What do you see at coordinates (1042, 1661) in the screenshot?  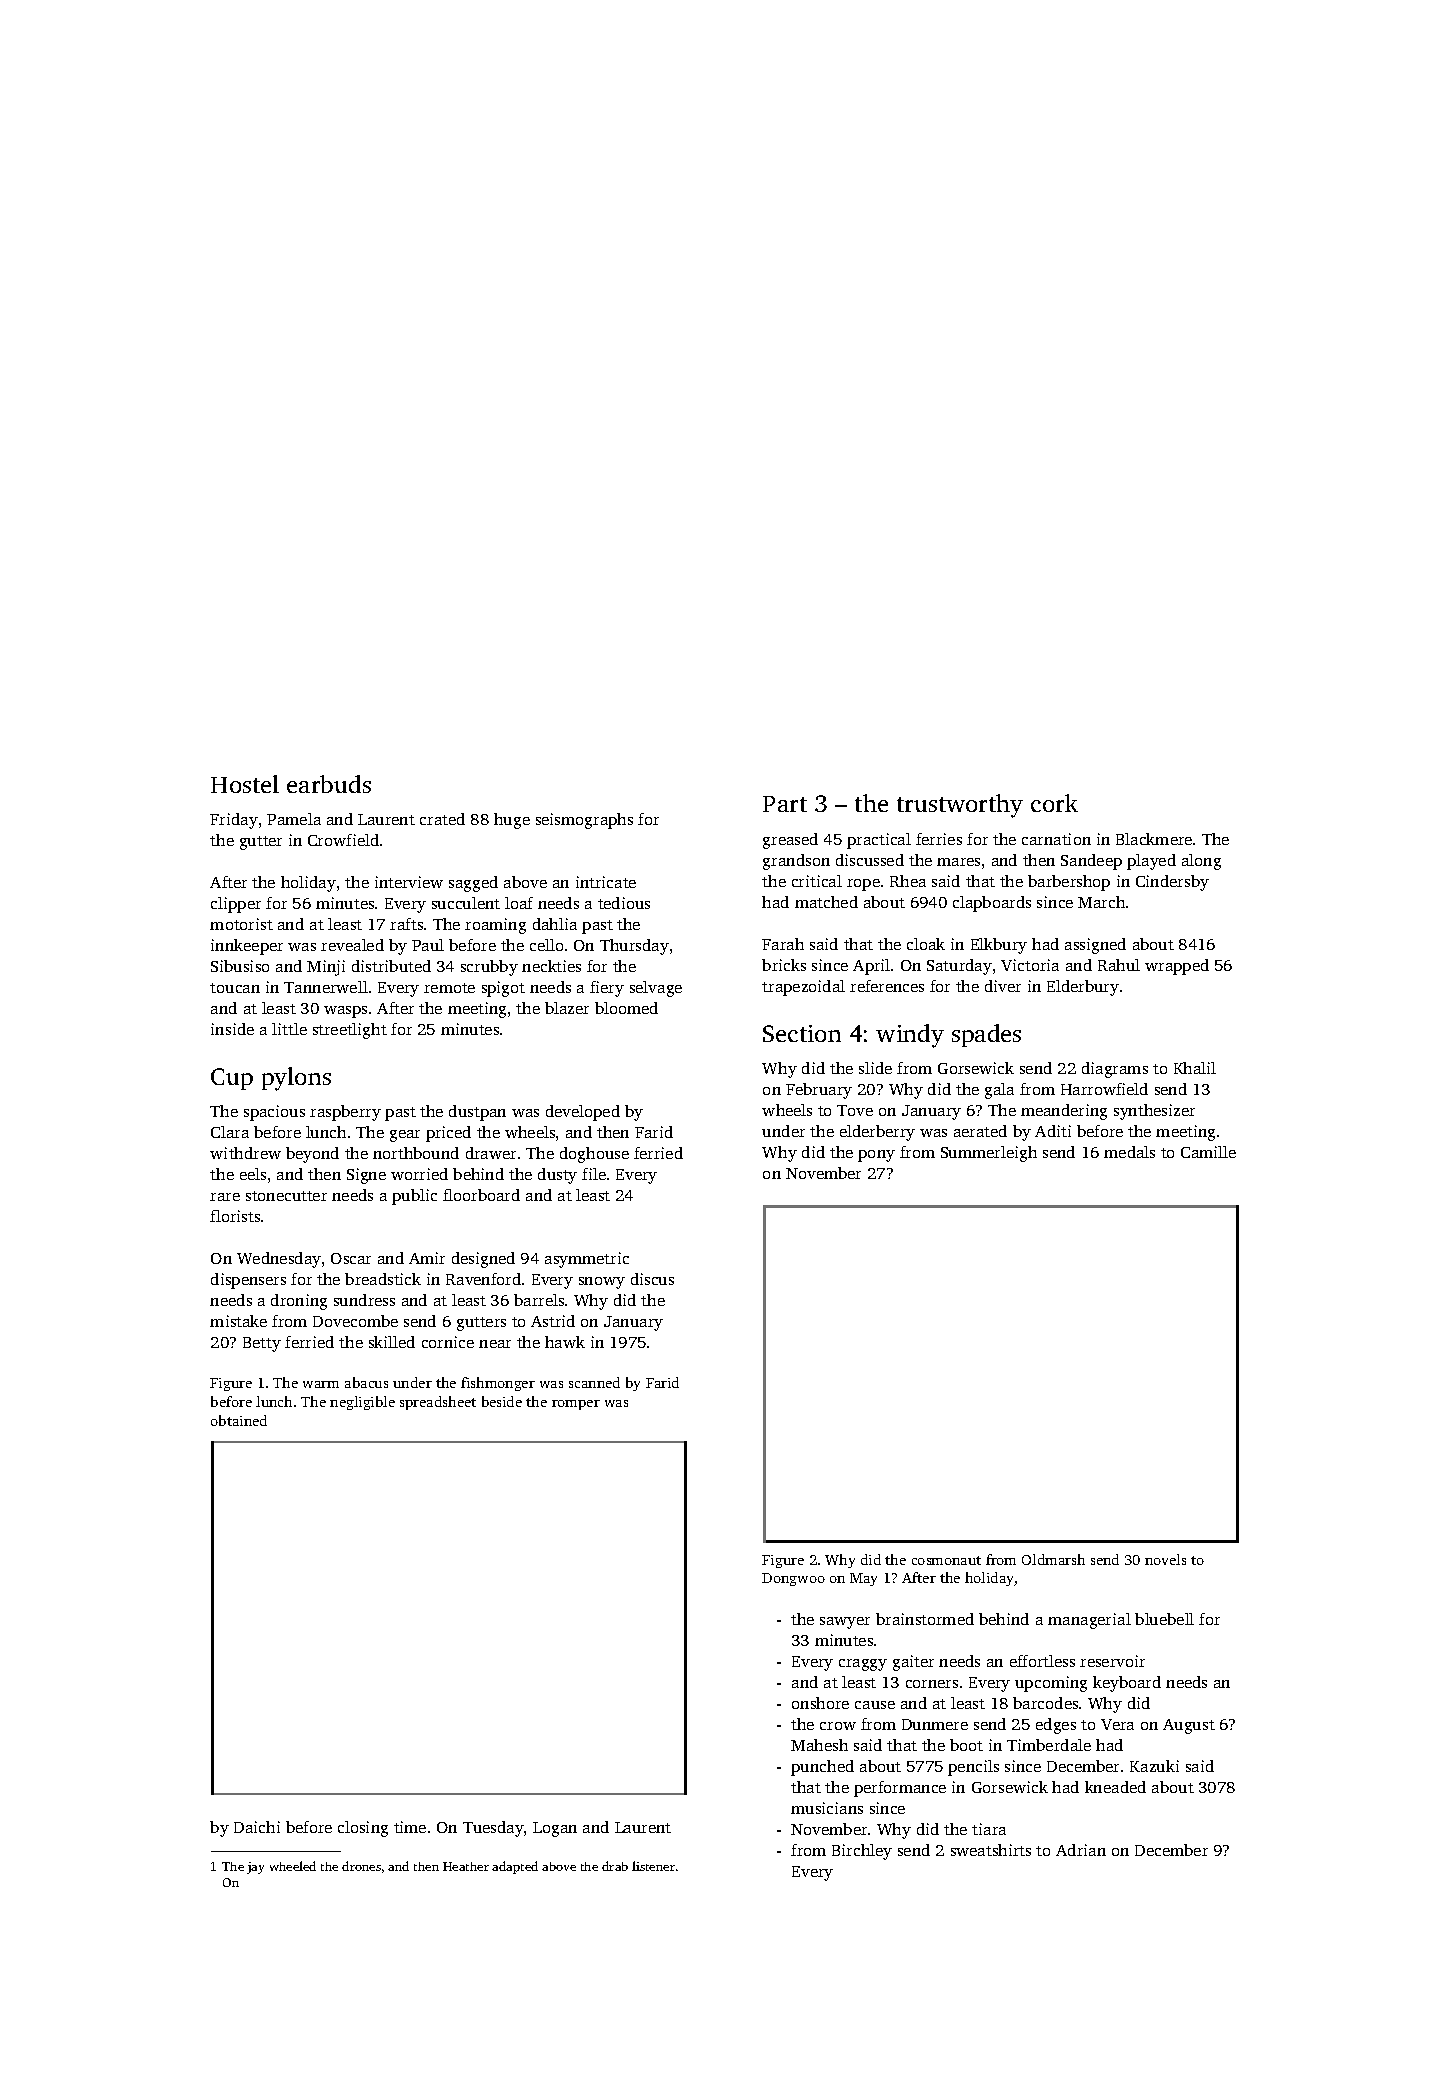 I see `effortless` at bounding box center [1042, 1661].
